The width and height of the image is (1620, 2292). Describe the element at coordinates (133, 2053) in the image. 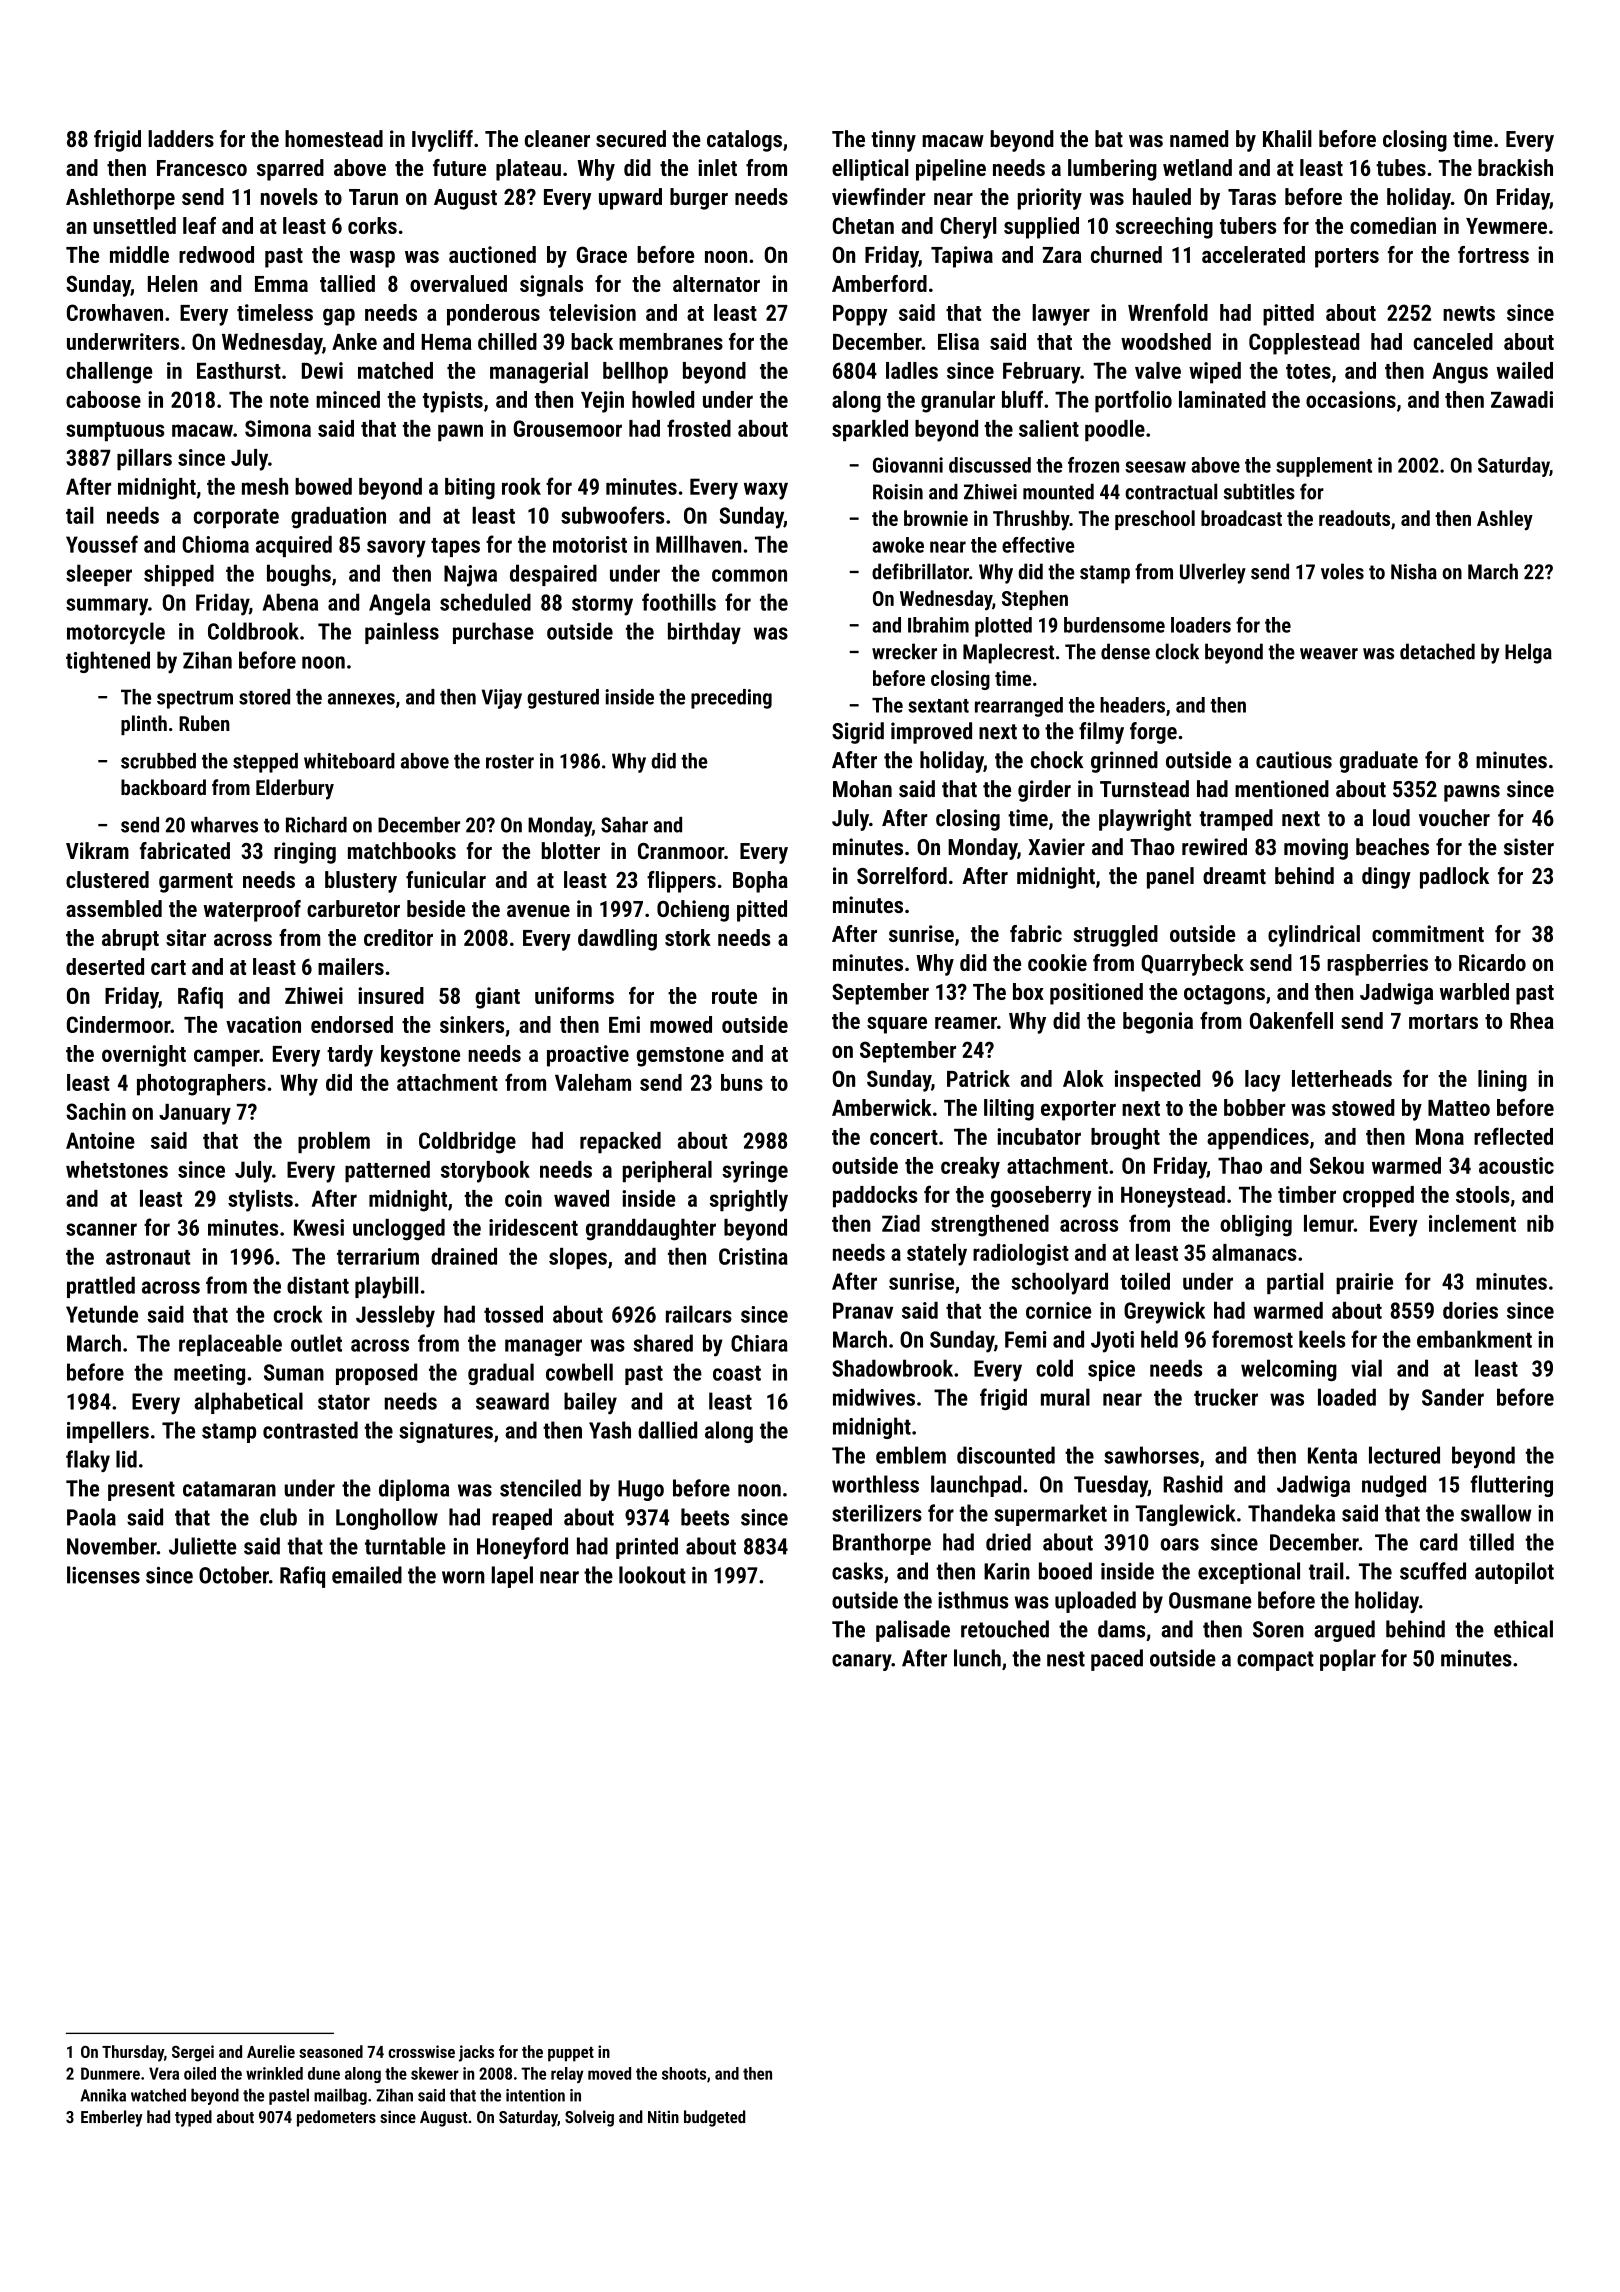

I see `Thursday` at that location.
